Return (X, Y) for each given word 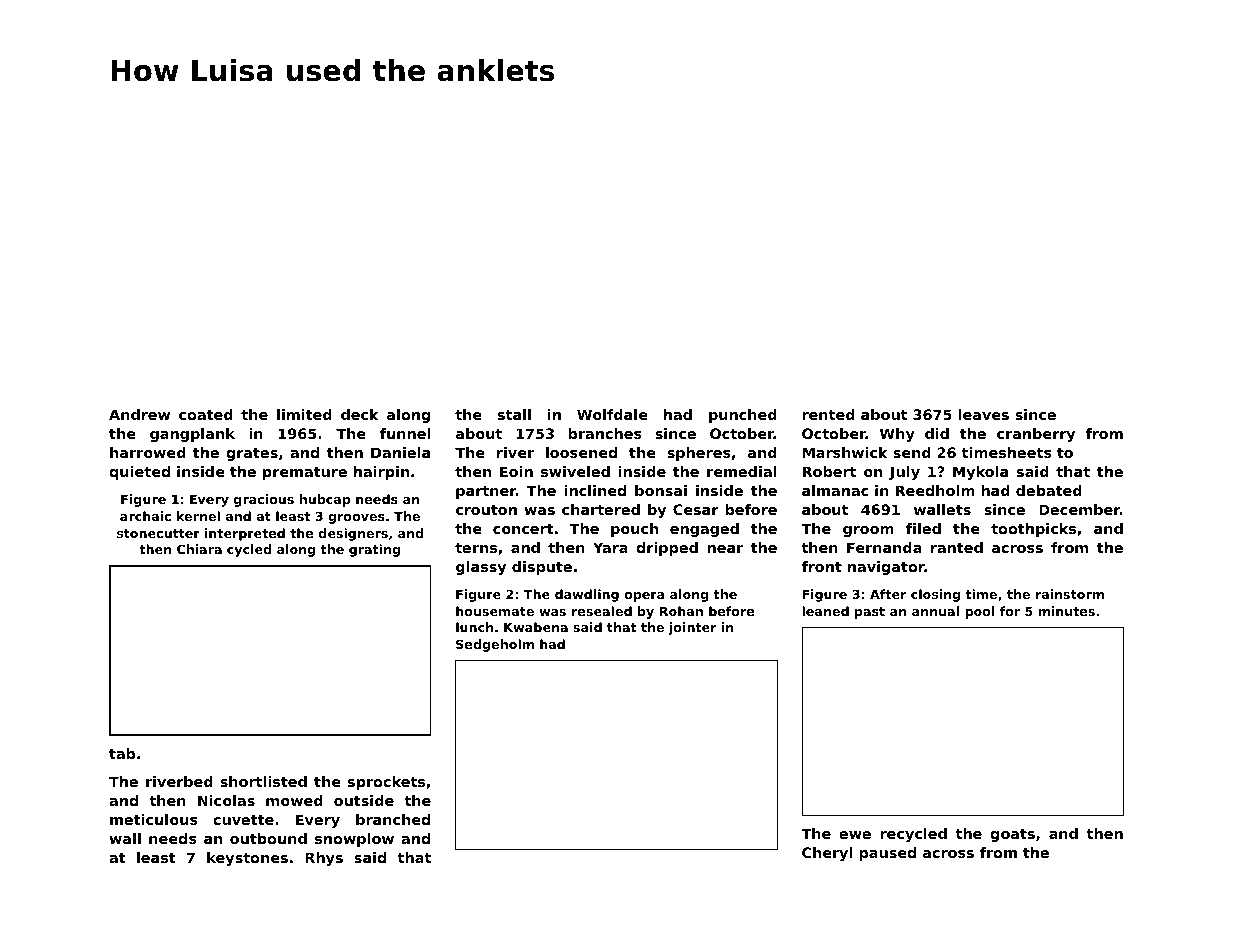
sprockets (386, 783)
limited (304, 414)
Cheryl (827, 854)
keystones (247, 859)
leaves (983, 414)
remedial (741, 471)
